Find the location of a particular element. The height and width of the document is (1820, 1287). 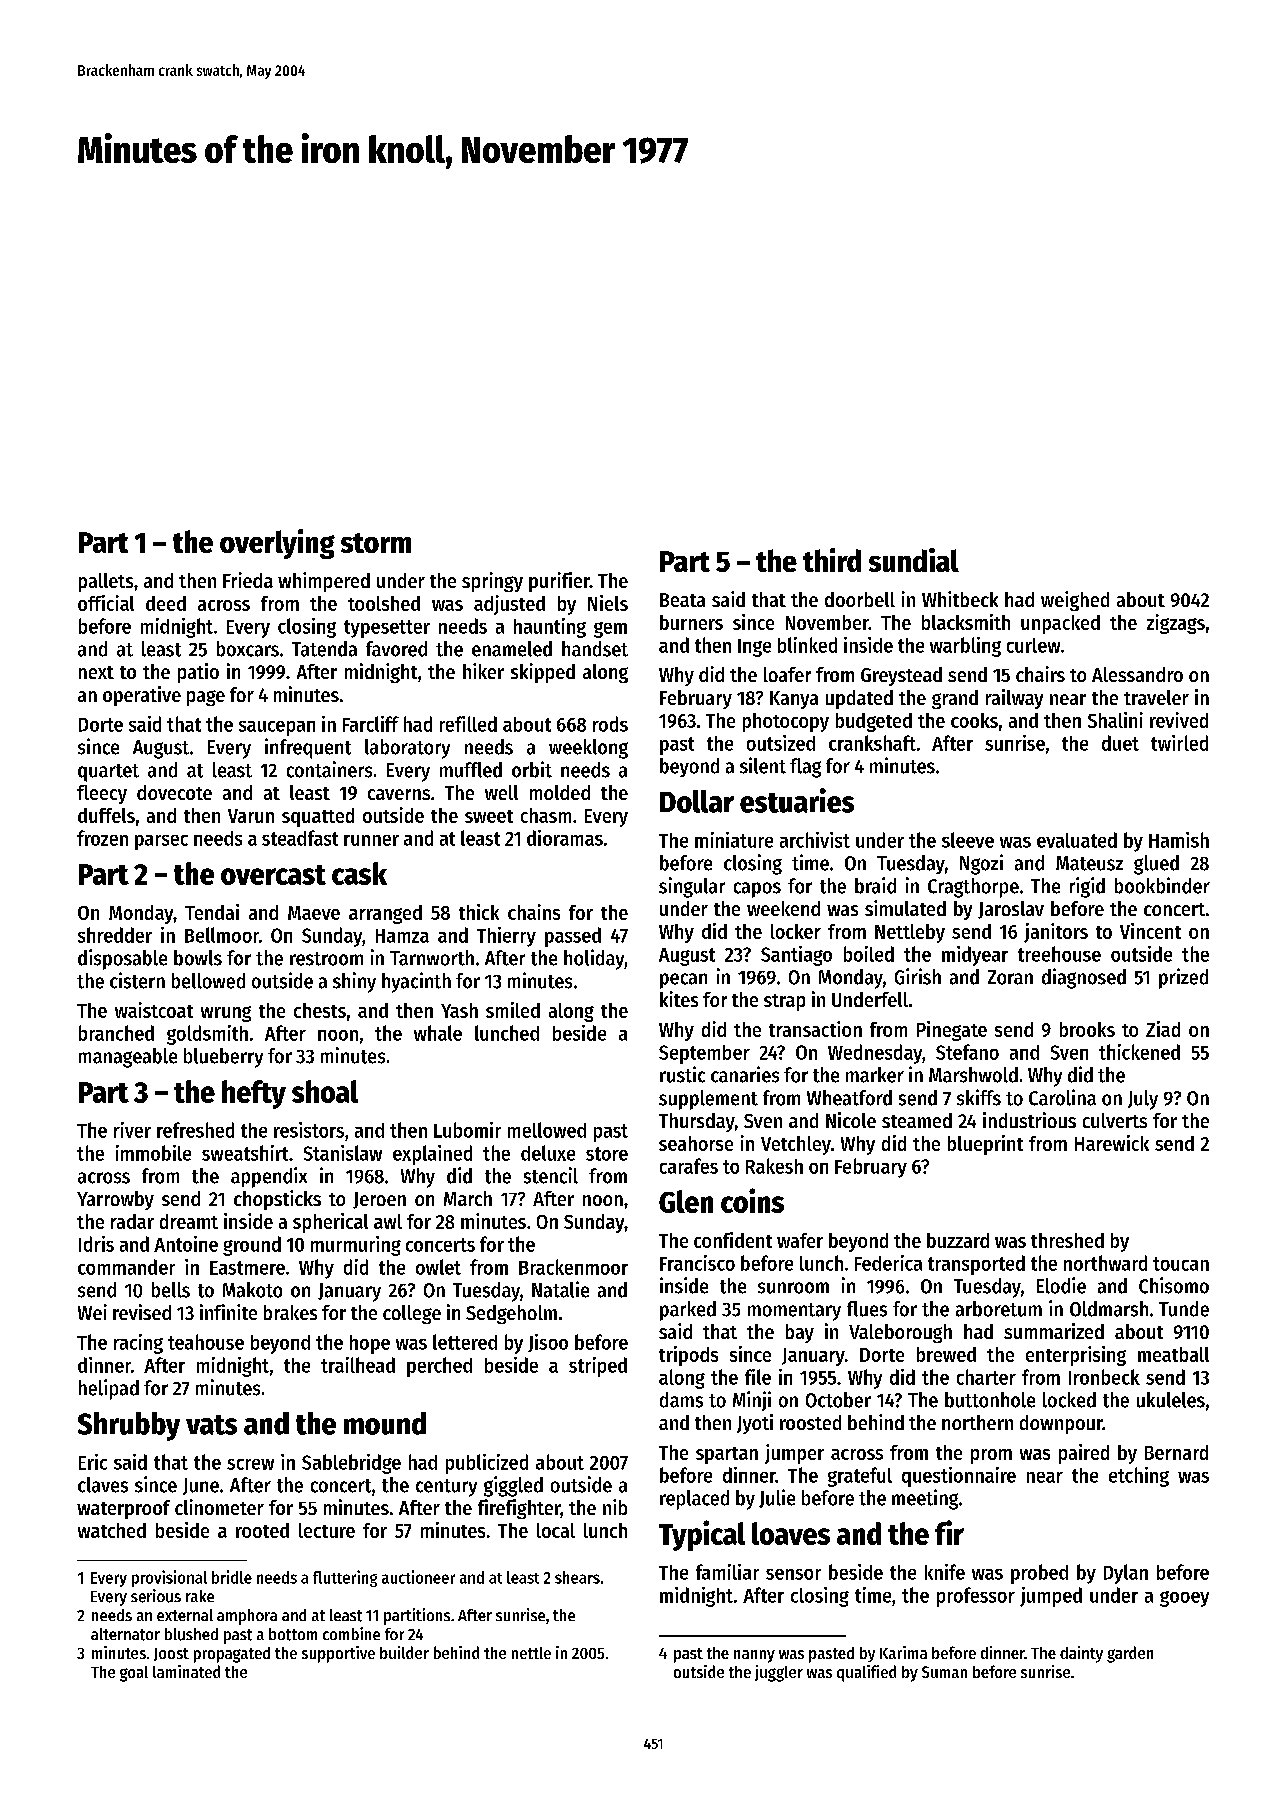

third is located at coordinates (832, 560).
